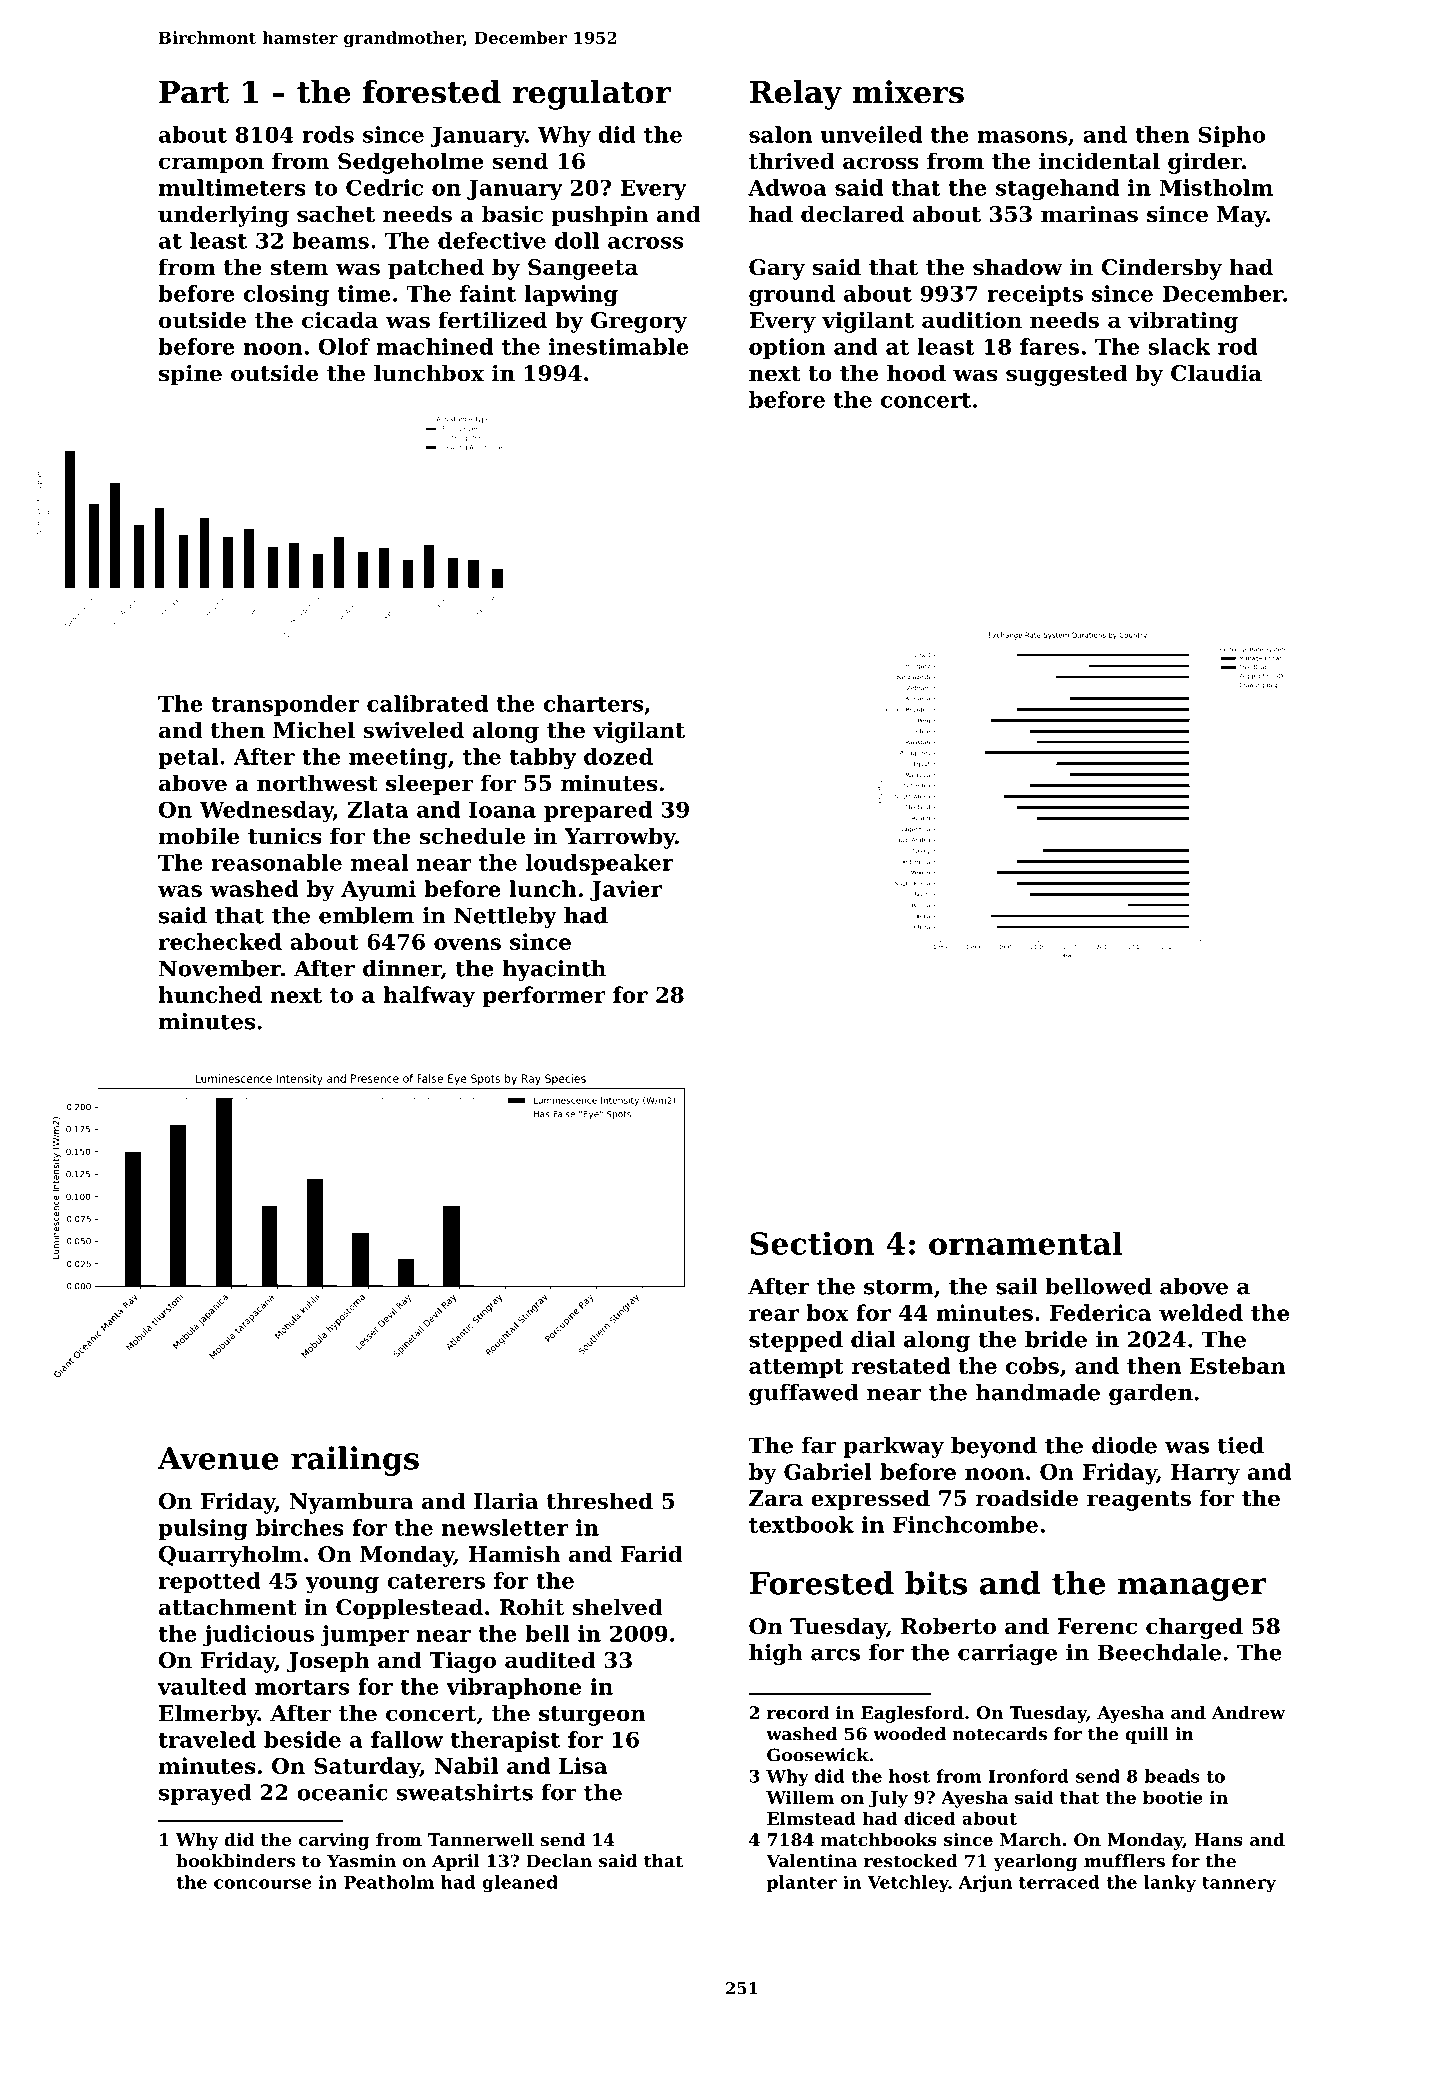  What do you see at coordinates (1067, 375) in the screenshot?
I see `suggested` at bounding box center [1067, 375].
